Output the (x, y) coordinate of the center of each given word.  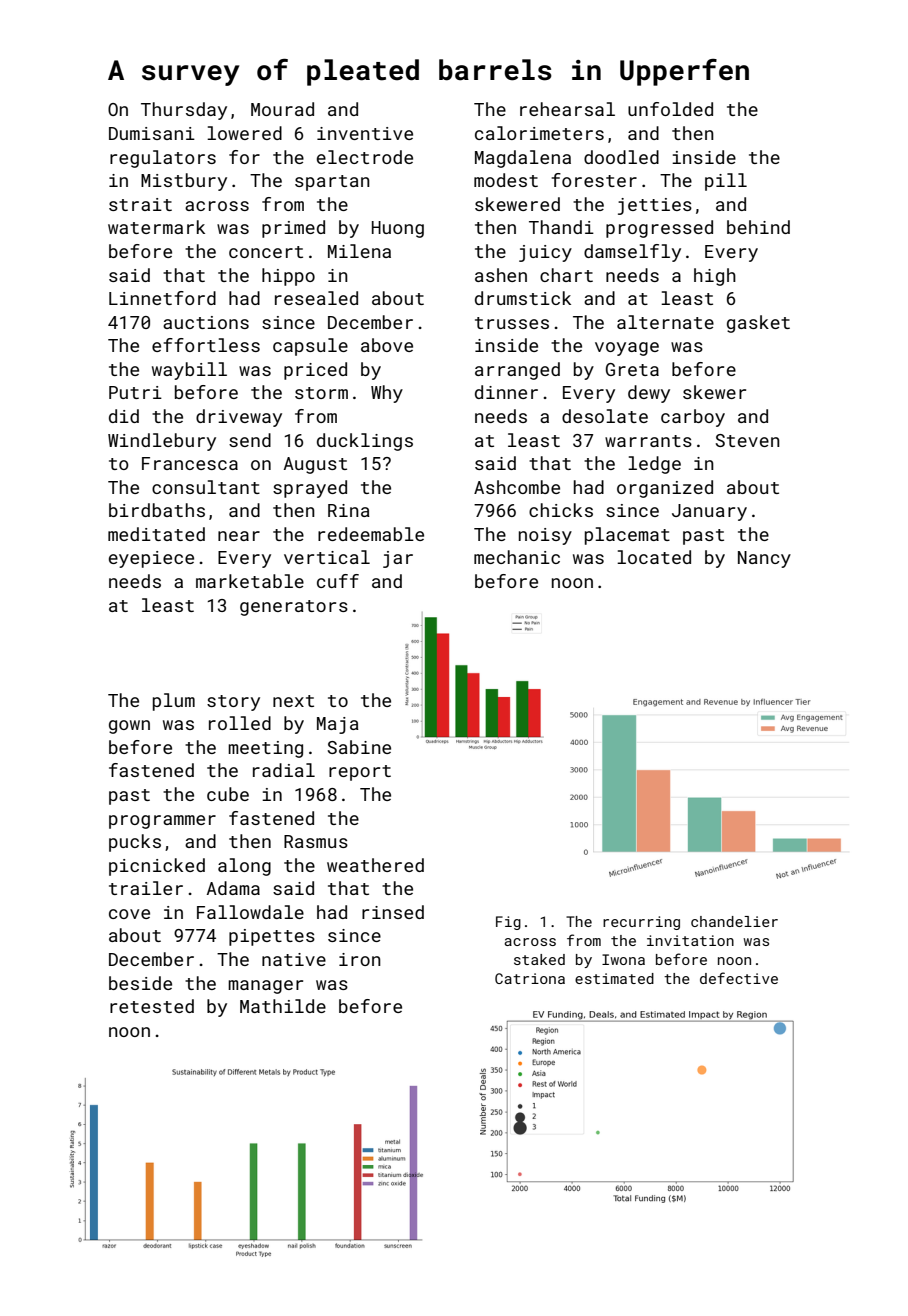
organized (665, 489)
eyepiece (151, 559)
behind (758, 227)
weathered (375, 865)
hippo (288, 277)
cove (129, 914)
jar (398, 559)
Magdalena (523, 159)
